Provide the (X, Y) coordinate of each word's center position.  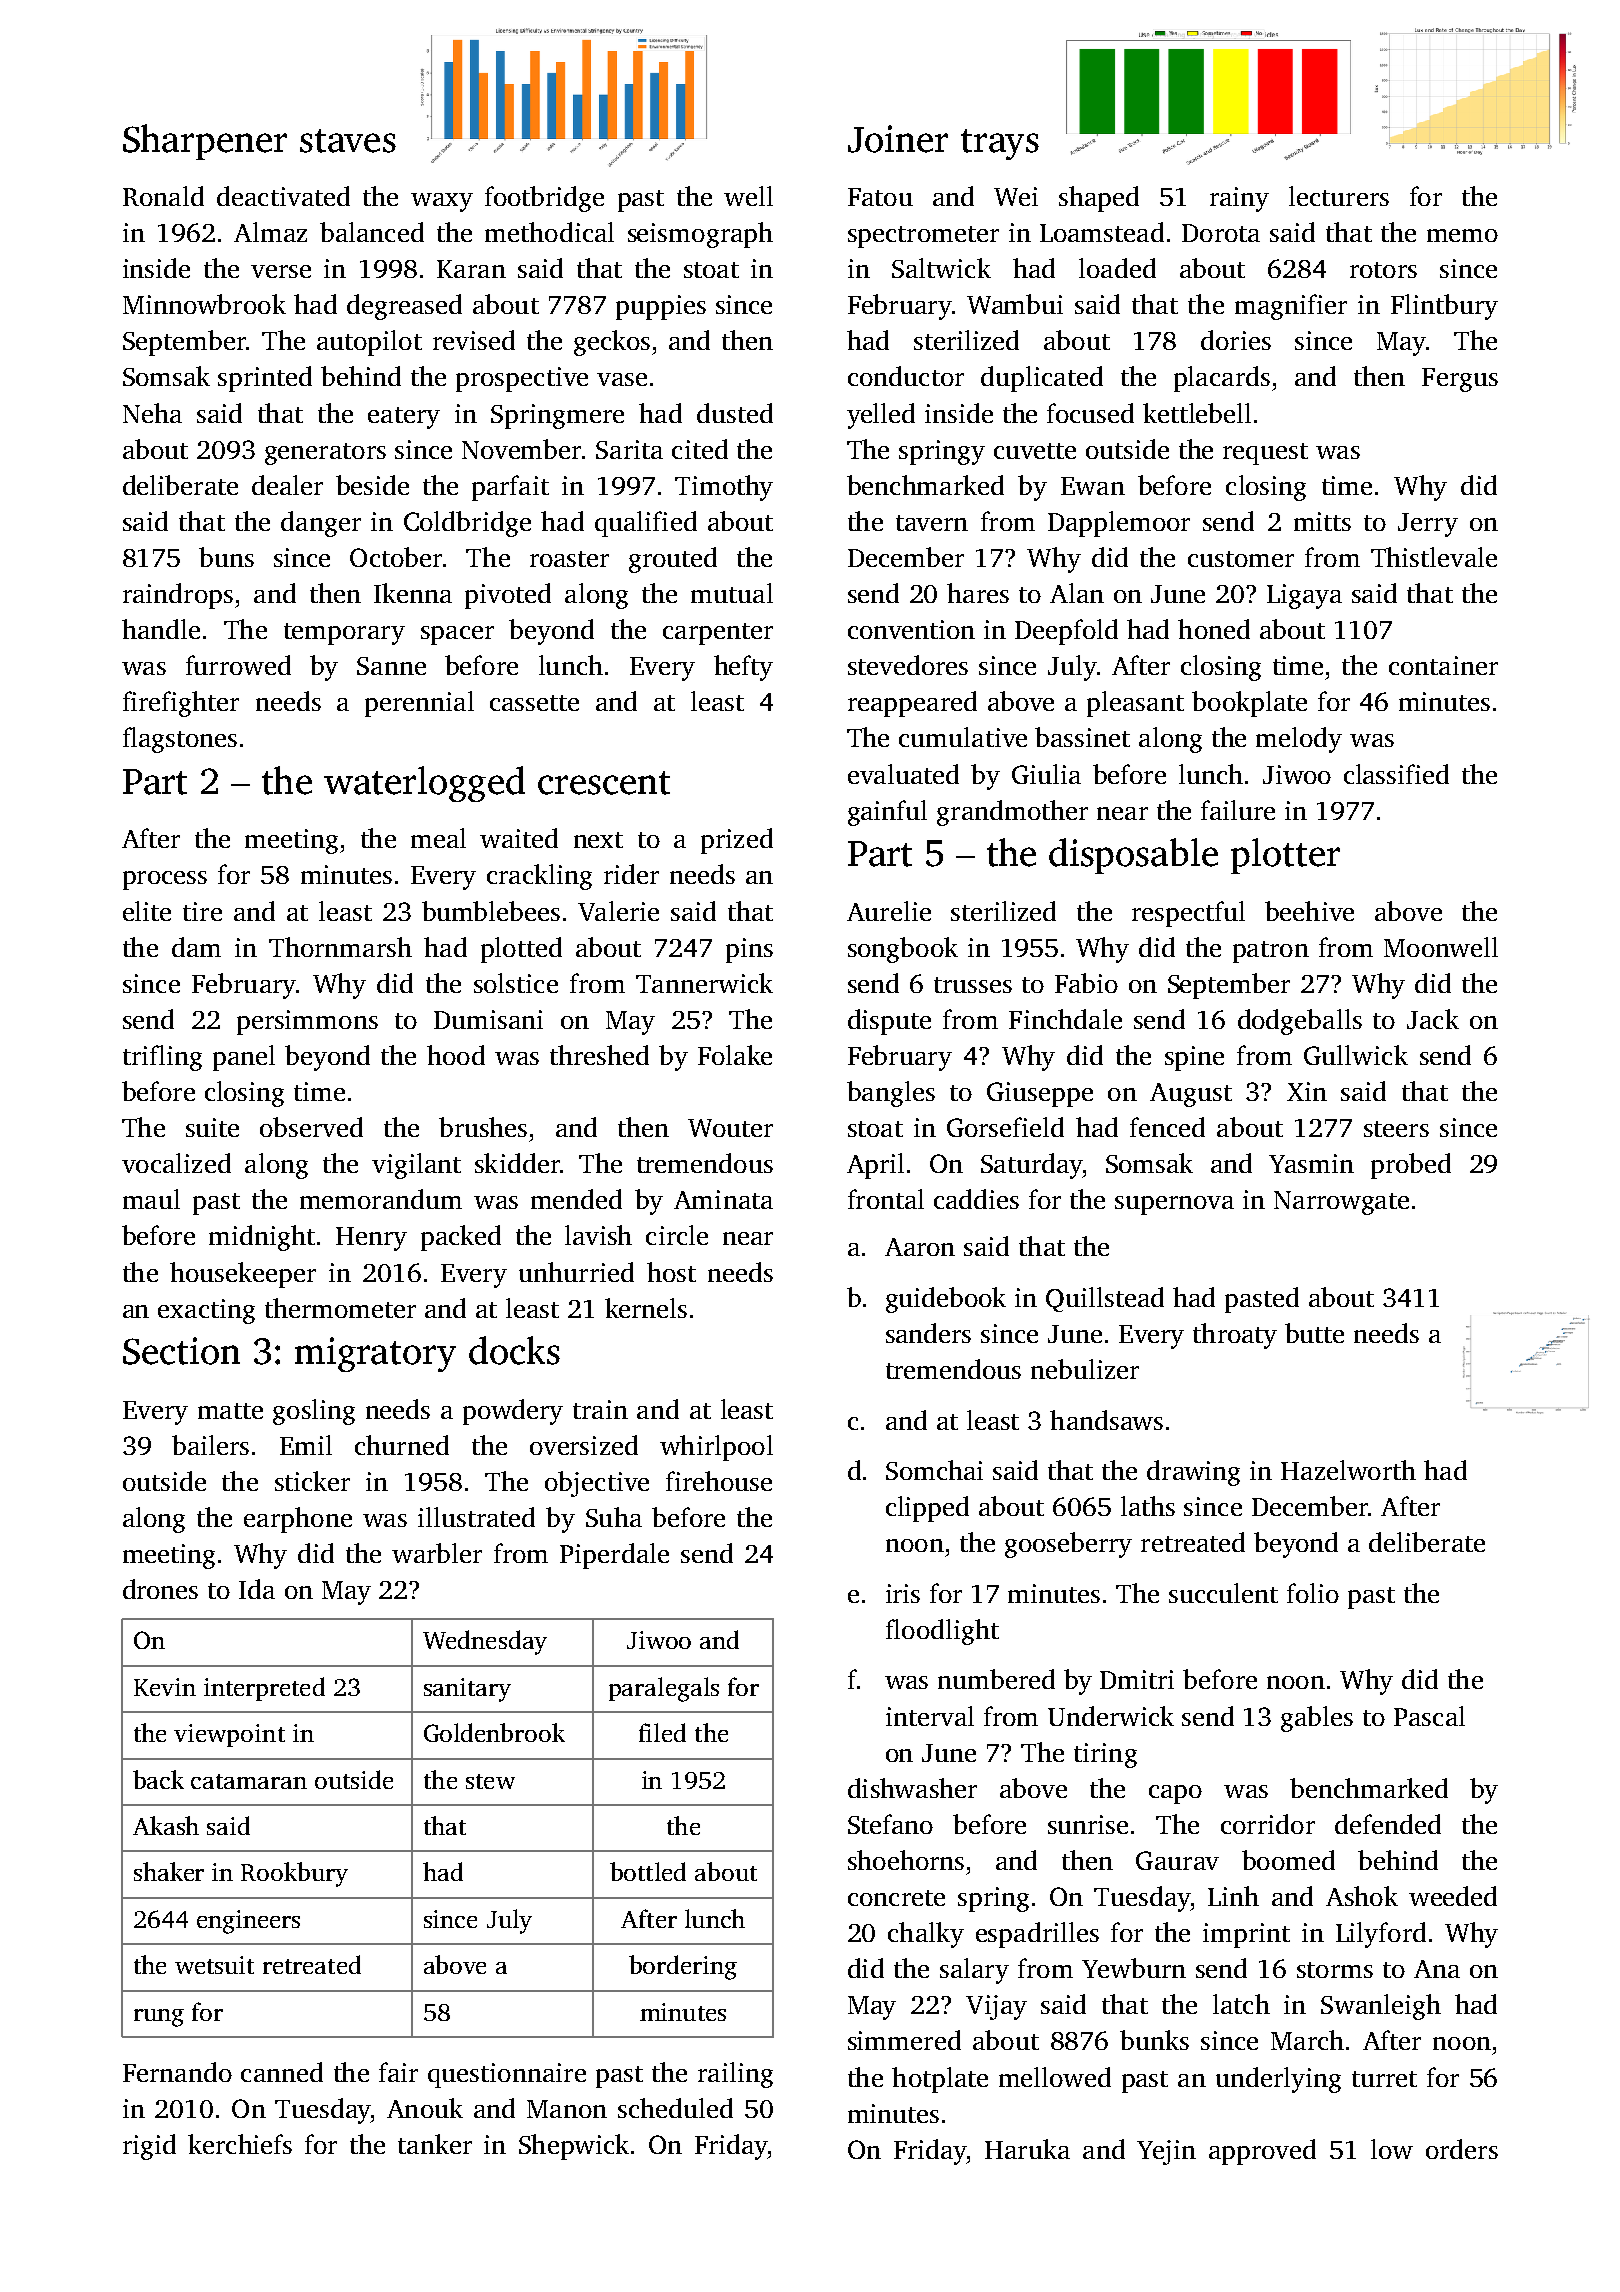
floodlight (942, 1632)
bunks (1154, 2040)
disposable (1133, 856)
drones (160, 1589)
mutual (732, 593)
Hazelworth (1348, 1470)
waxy (442, 202)
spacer (457, 635)
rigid (149, 2147)
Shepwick (574, 2147)
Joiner (898, 139)
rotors (1383, 270)
